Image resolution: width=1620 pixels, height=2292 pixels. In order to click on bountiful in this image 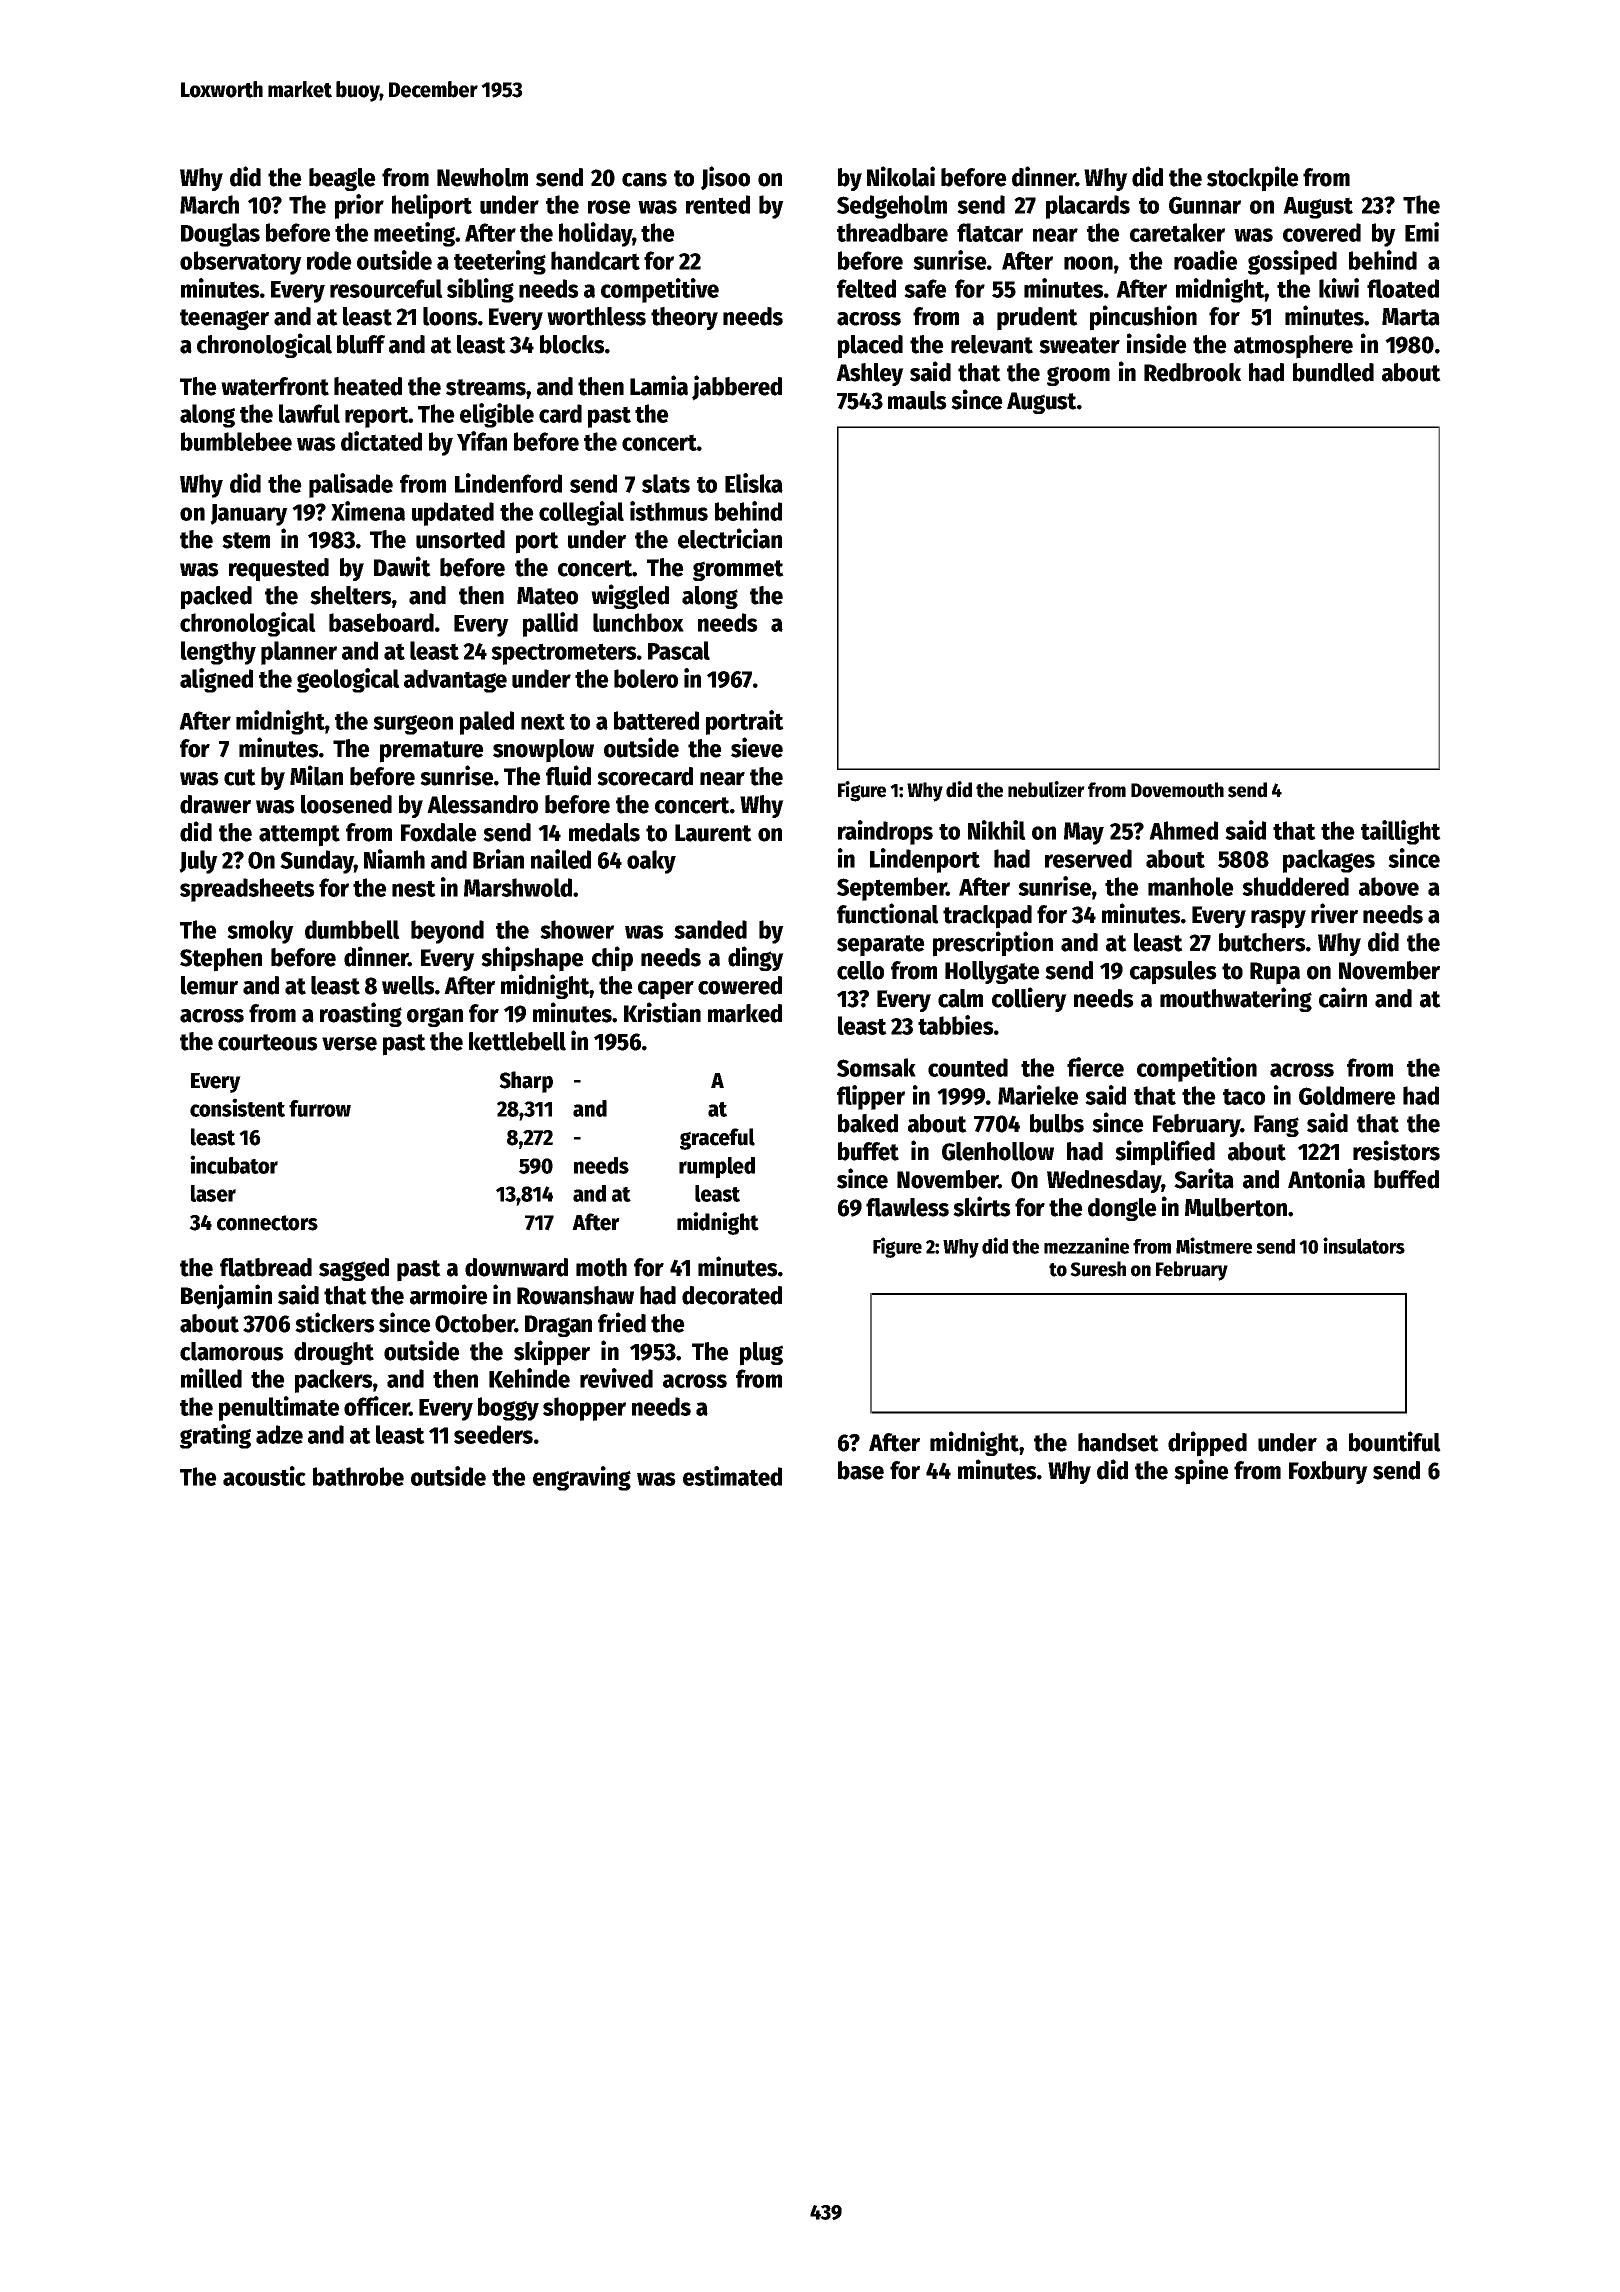, I will do `click(1395, 1441)`.
